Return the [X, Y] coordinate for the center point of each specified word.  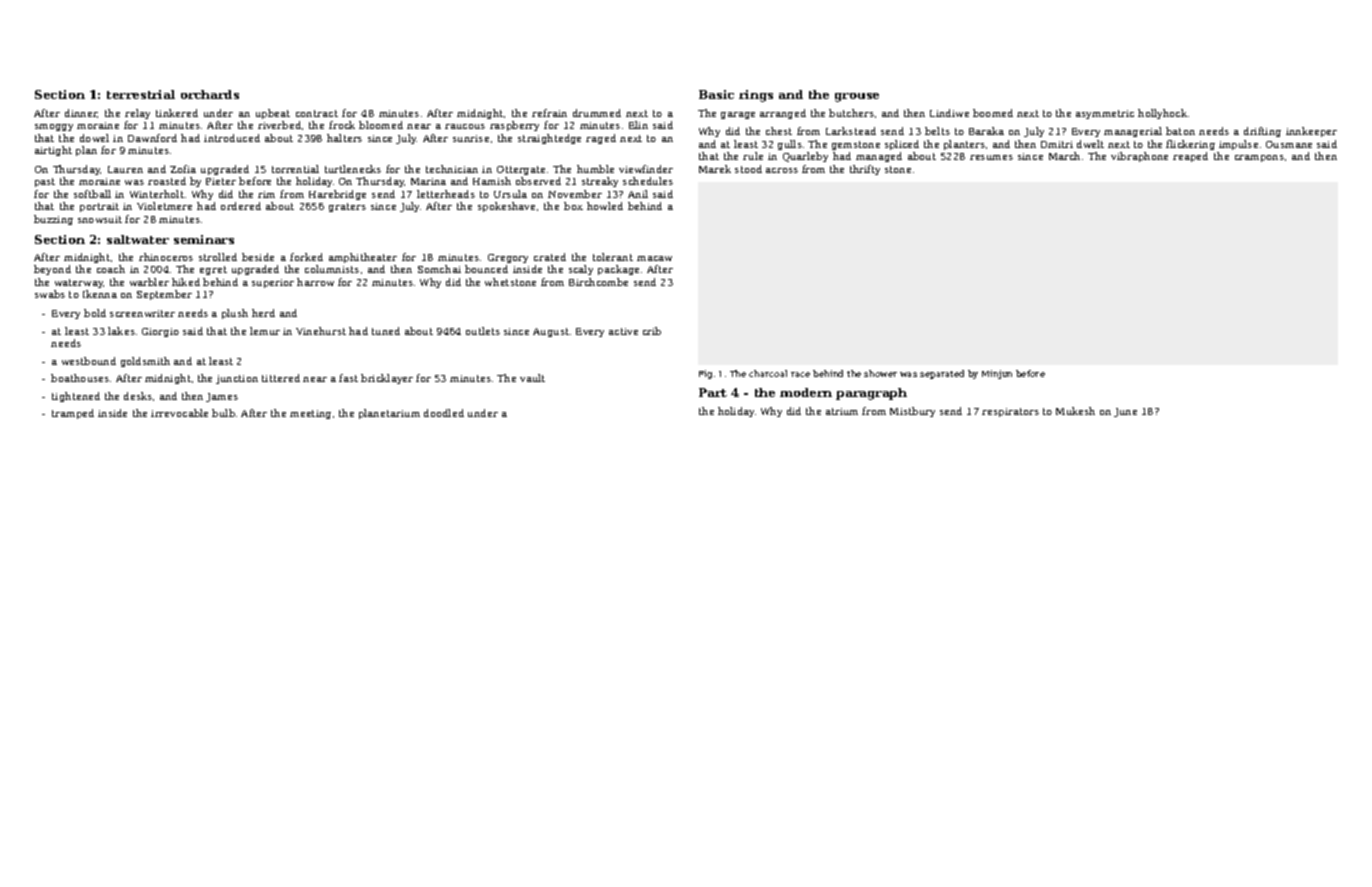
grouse [857, 97]
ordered [241, 206]
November [575, 194]
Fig [705, 374]
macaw [654, 258]
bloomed [381, 125]
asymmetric [1105, 114]
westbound [89, 361]
